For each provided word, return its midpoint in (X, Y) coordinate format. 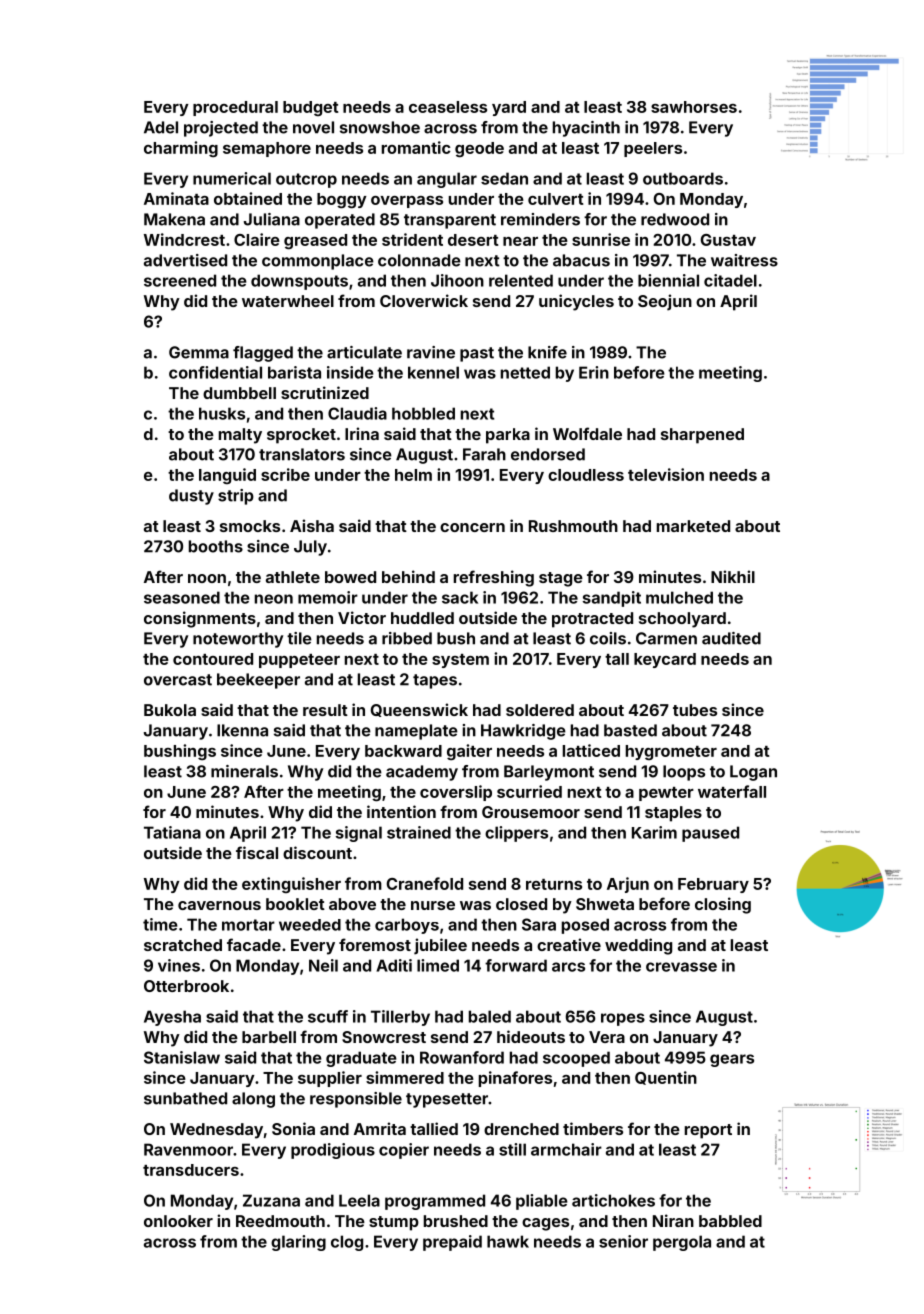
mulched (679, 597)
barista (294, 372)
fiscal (257, 852)
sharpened (702, 436)
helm (413, 475)
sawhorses (694, 107)
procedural (235, 108)
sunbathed (185, 1098)
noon (207, 578)
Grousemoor (531, 812)
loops (684, 773)
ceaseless (448, 107)
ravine (431, 352)
